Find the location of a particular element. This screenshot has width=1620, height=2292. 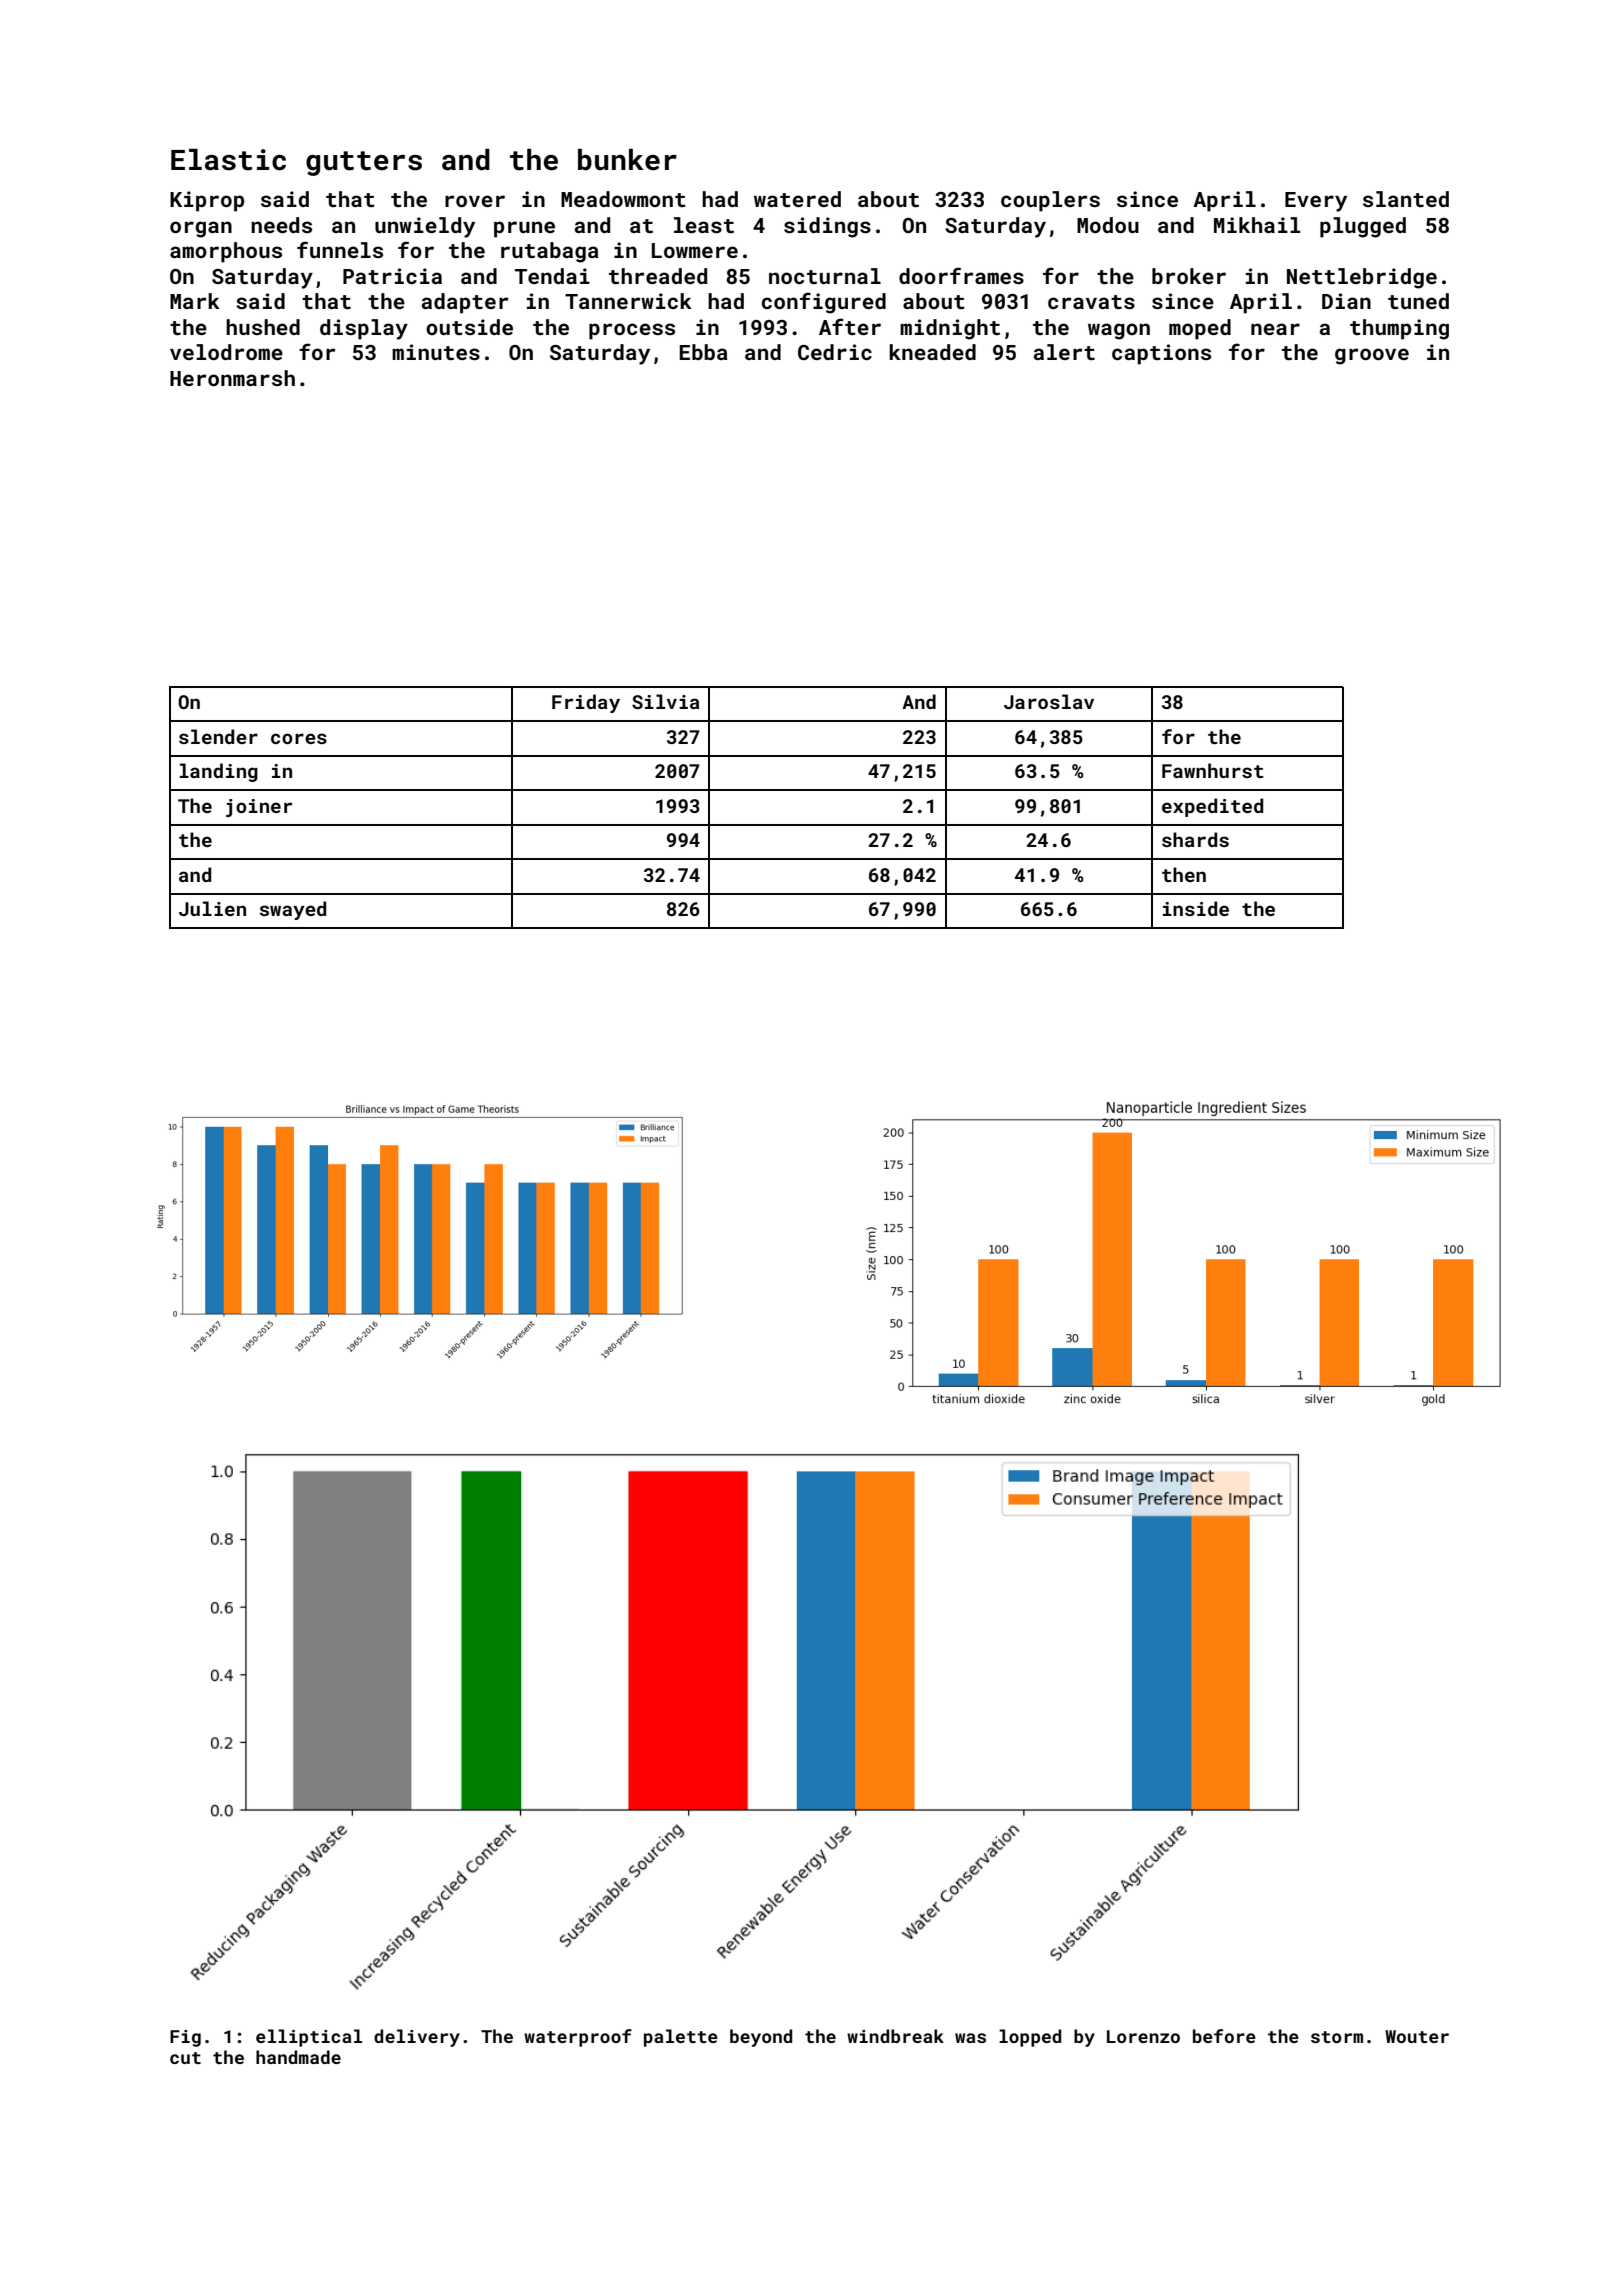

Jaroslav is located at coordinates (1049, 701).
